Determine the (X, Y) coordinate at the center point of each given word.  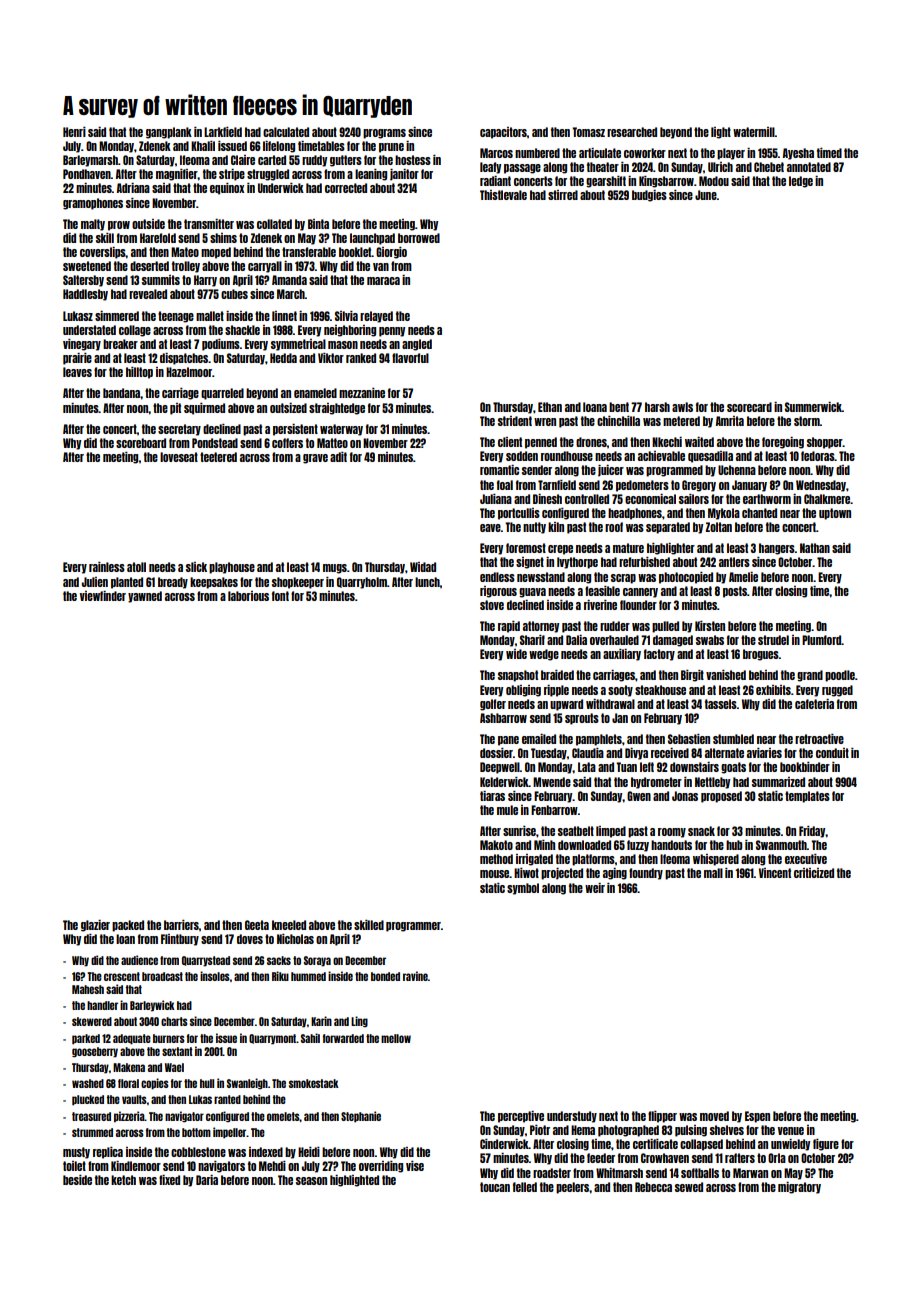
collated (274, 224)
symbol (523, 889)
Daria (207, 1180)
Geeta (257, 925)
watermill (754, 132)
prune (391, 148)
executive (806, 859)
